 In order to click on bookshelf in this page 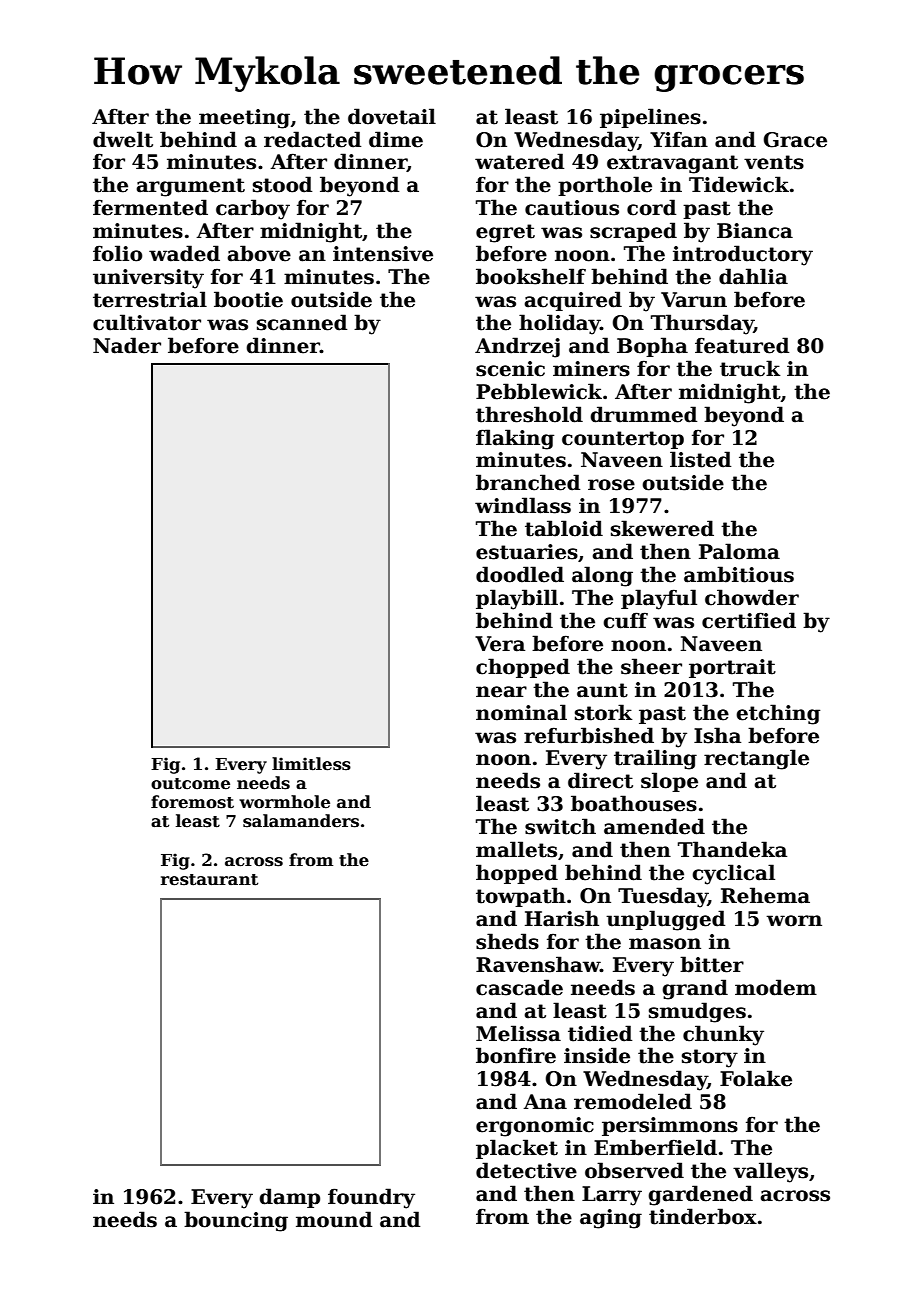, I will do `click(531, 276)`.
